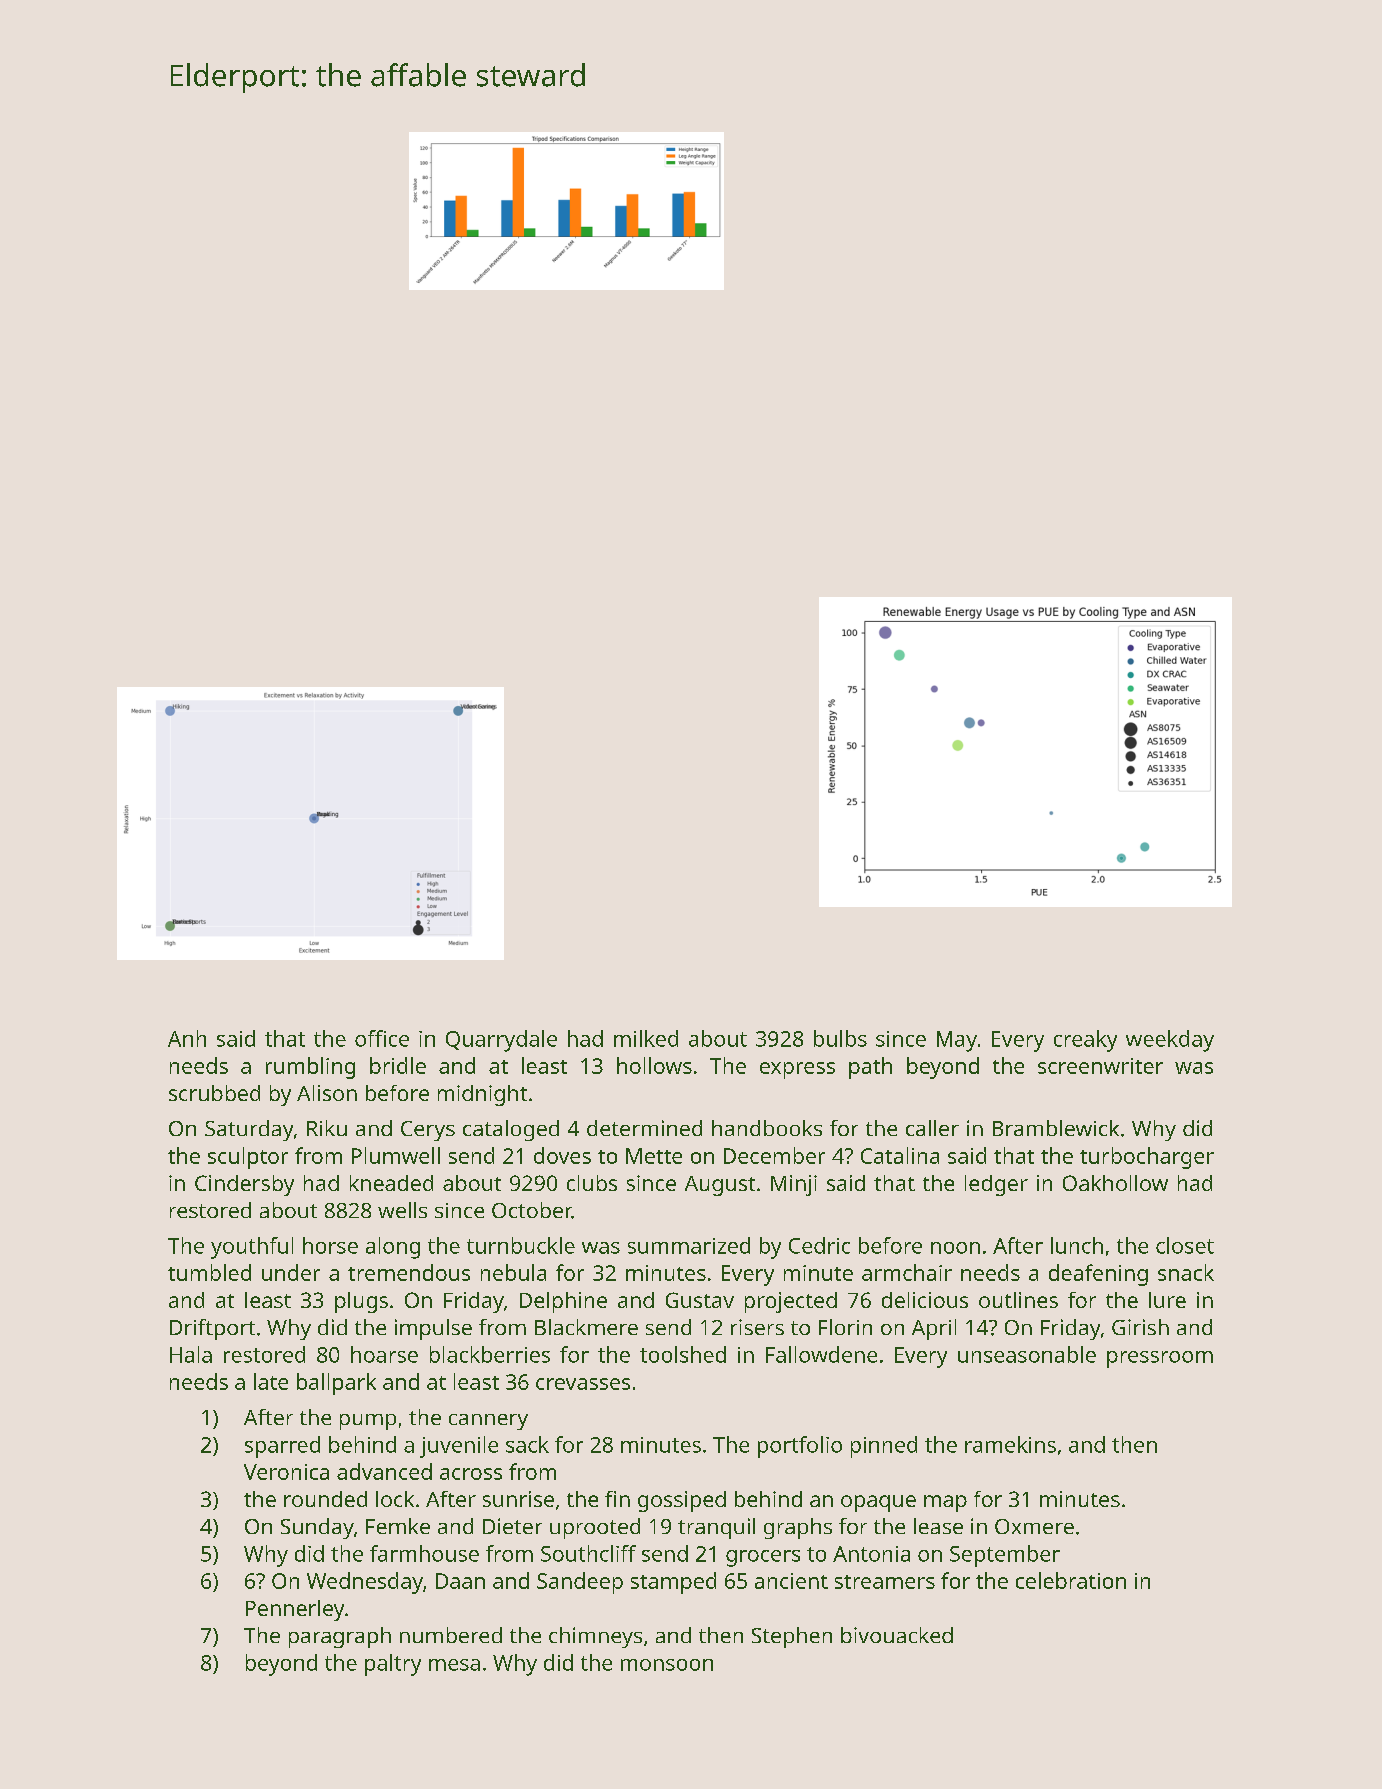 The width and height of the screenshot is (1382, 1789). Describe the element at coordinates (340, 1637) in the screenshot. I see `paragraph` at that location.
